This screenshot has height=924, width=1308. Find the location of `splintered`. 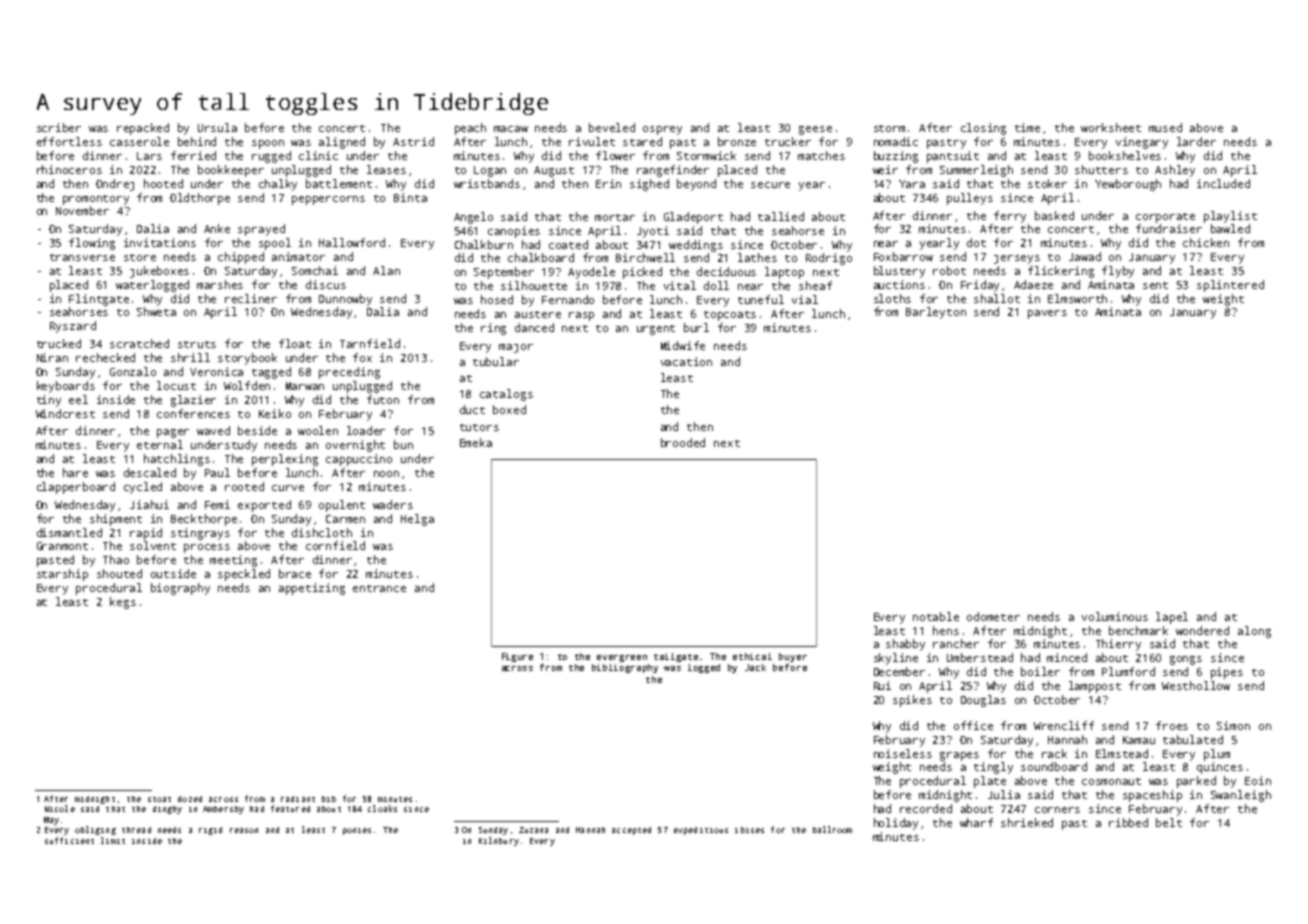

splintered is located at coordinates (1230, 286).
